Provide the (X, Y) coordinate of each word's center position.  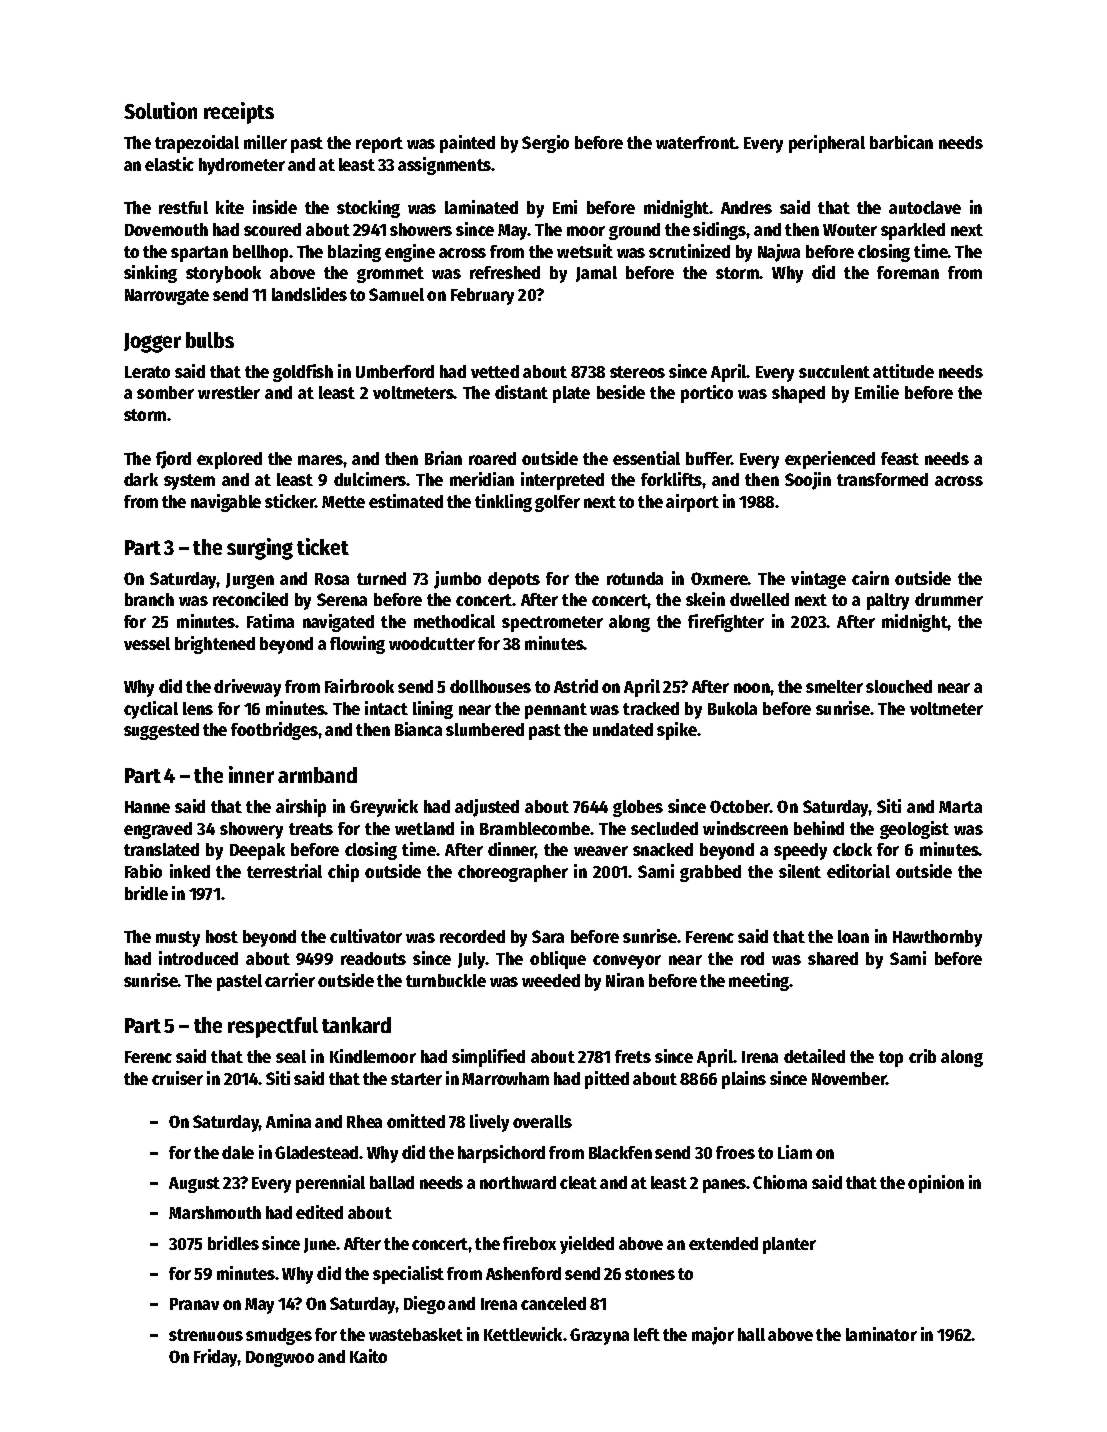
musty (178, 939)
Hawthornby (937, 938)
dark (141, 479)
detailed (814, 1056)
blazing (354, 253)
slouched (899, 686)
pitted (607, 1080)
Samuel (396, 294)
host (222, 936)
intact (386, 708)
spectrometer (552, 624)
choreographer (513, 873)
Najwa (779, 253)
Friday (216, 1358)
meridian (482, 479)
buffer (708, 458)
